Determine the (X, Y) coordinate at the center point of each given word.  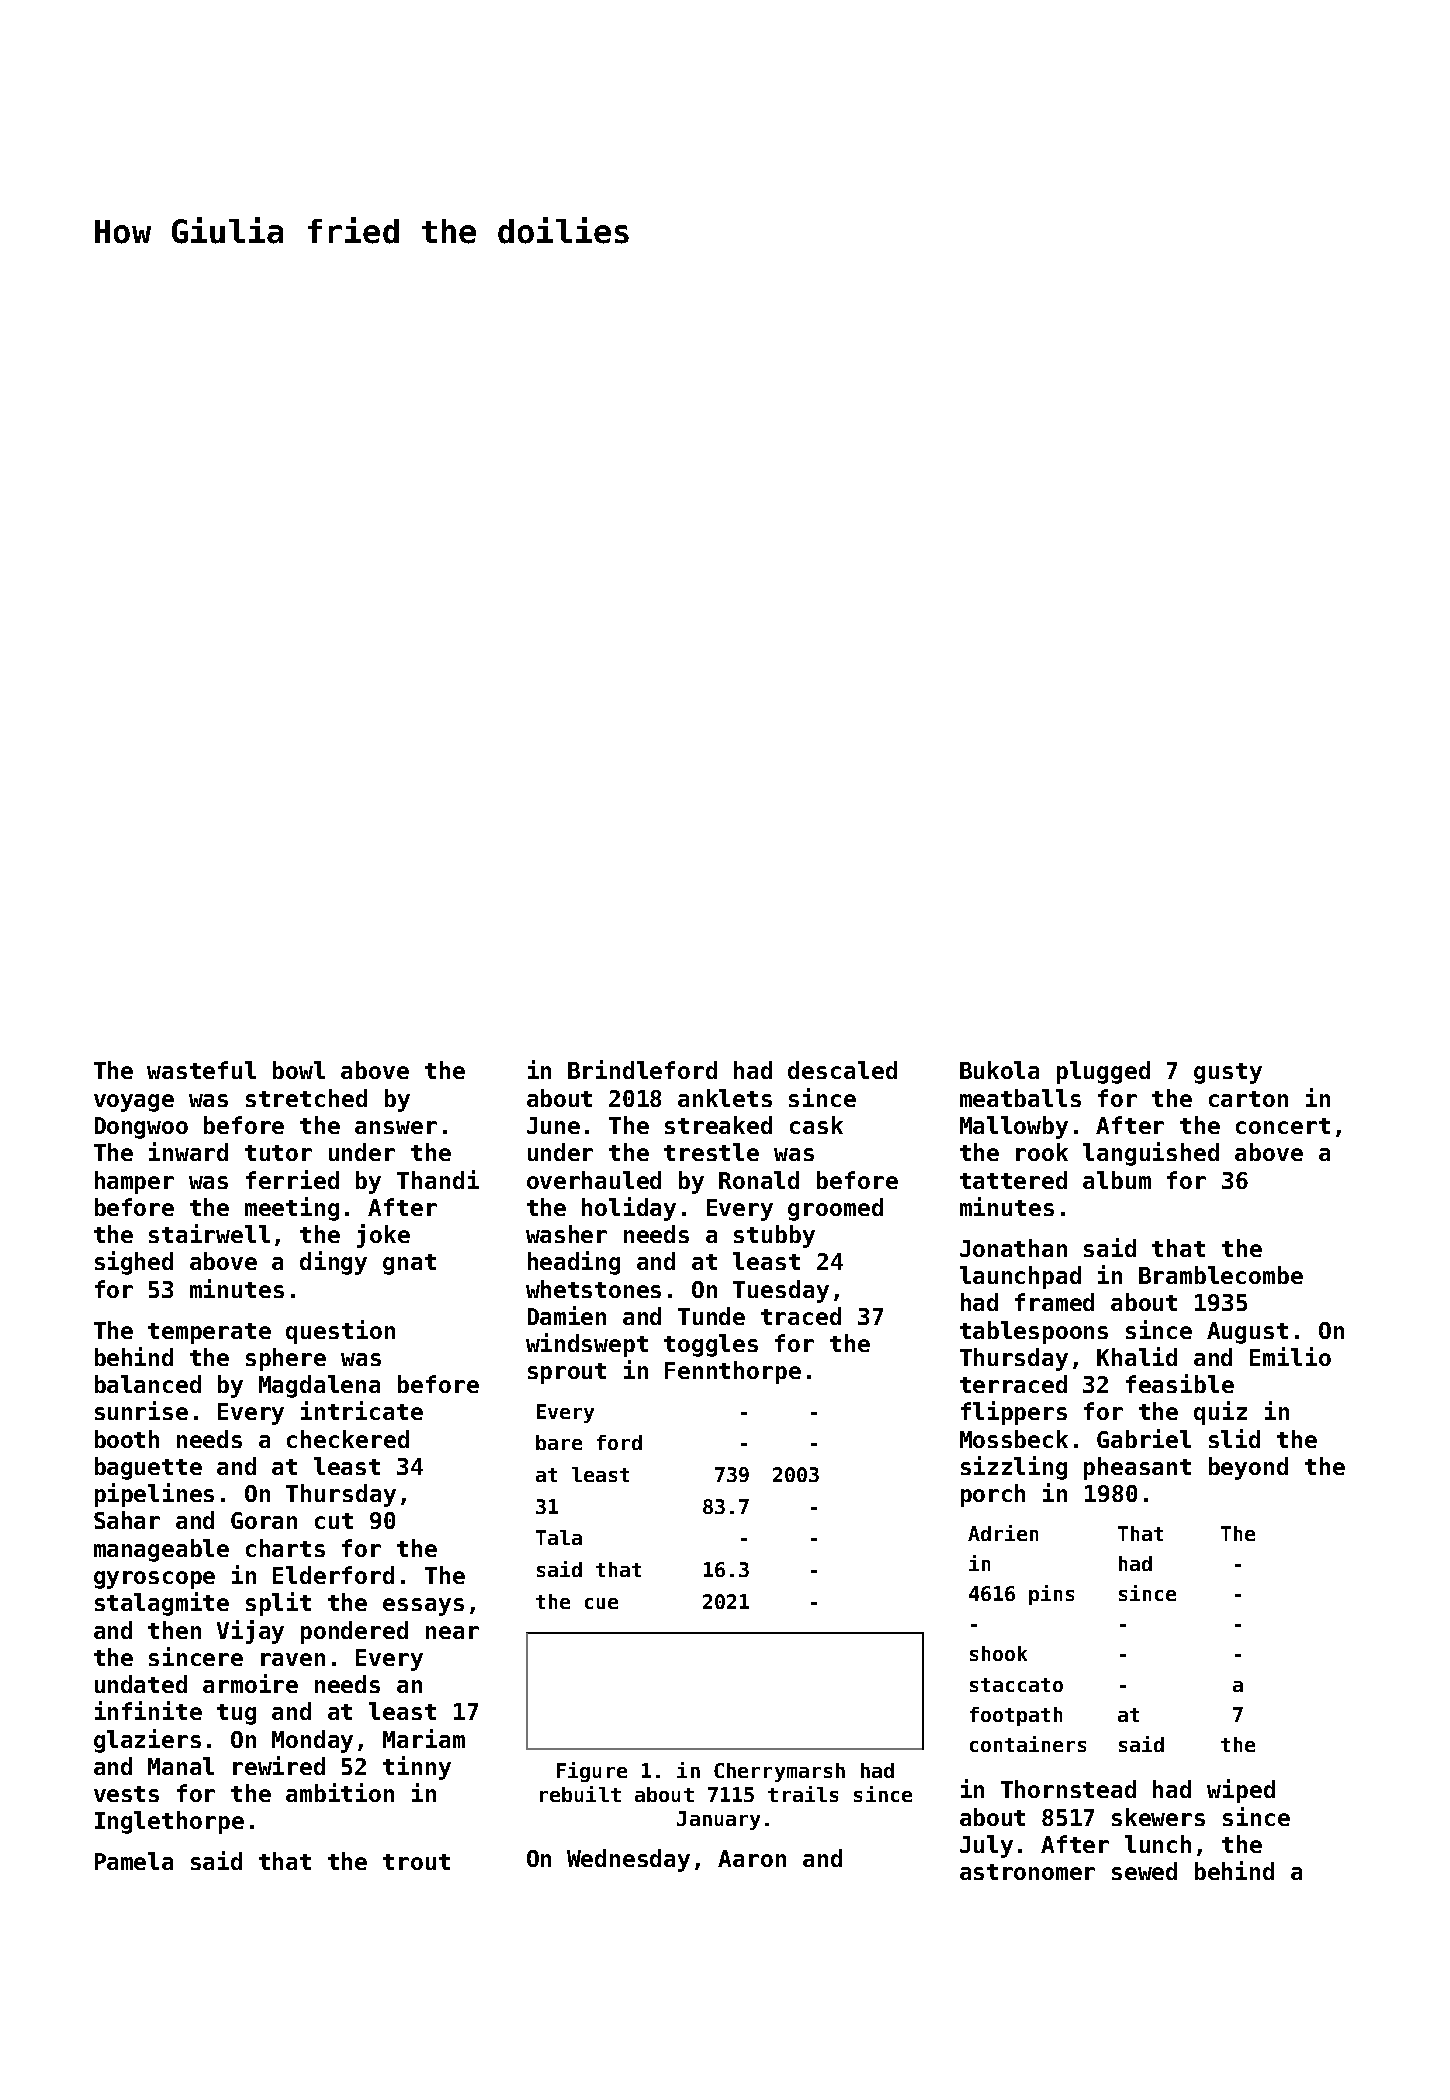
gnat (409, 1264)
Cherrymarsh (779, 1772)
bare (559, 1442)
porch (993, 1495)
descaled (842, 1070)
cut (334, 1521)
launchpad (1020, 1277)
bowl (299, 1070)
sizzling (1014, 1468)
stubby (774, 1236)
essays (423, 1607)
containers (1028, 1744)
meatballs (1020, 1098)
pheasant (1137, 1468)
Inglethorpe (169, 1822)
